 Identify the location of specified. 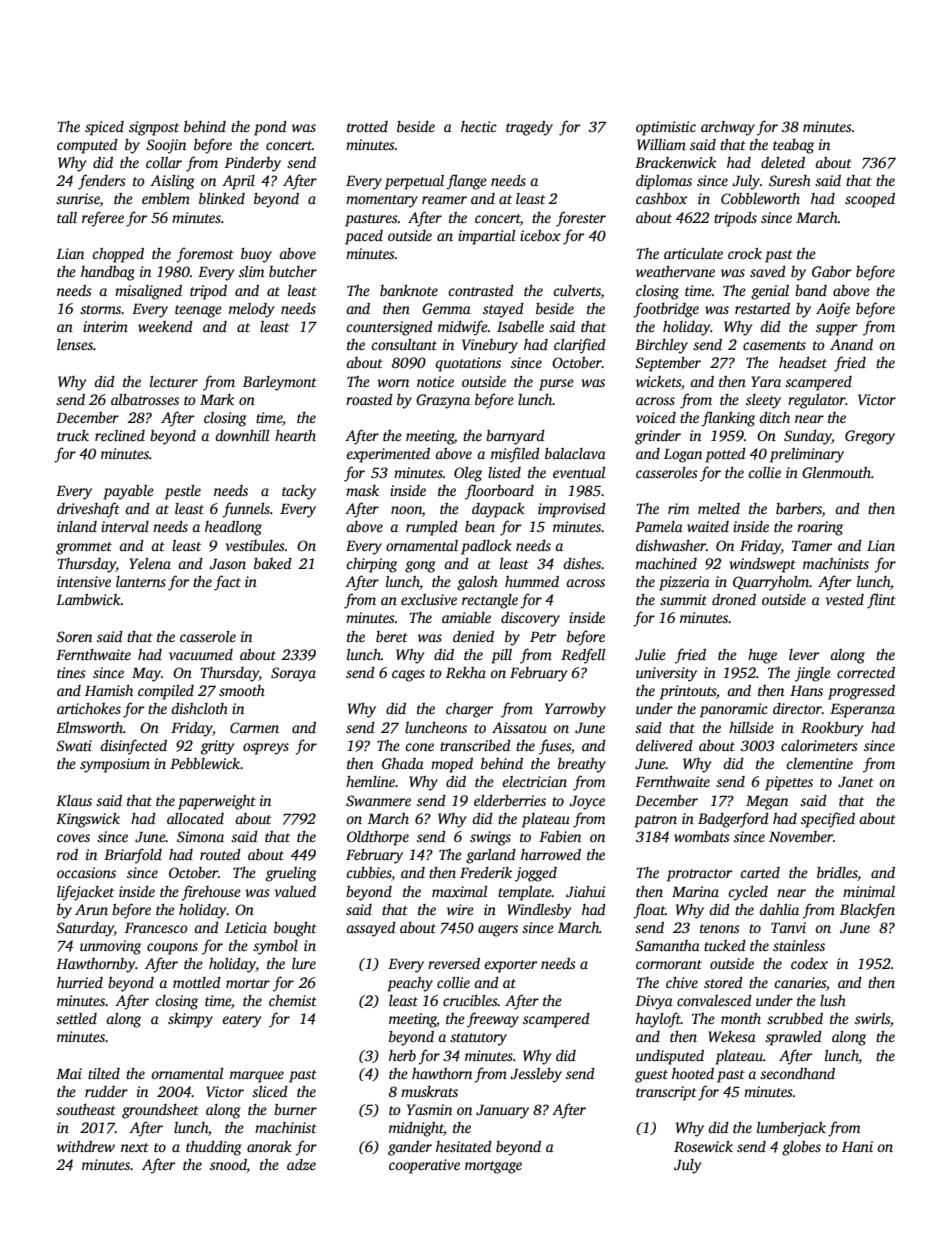
(828, 820).
